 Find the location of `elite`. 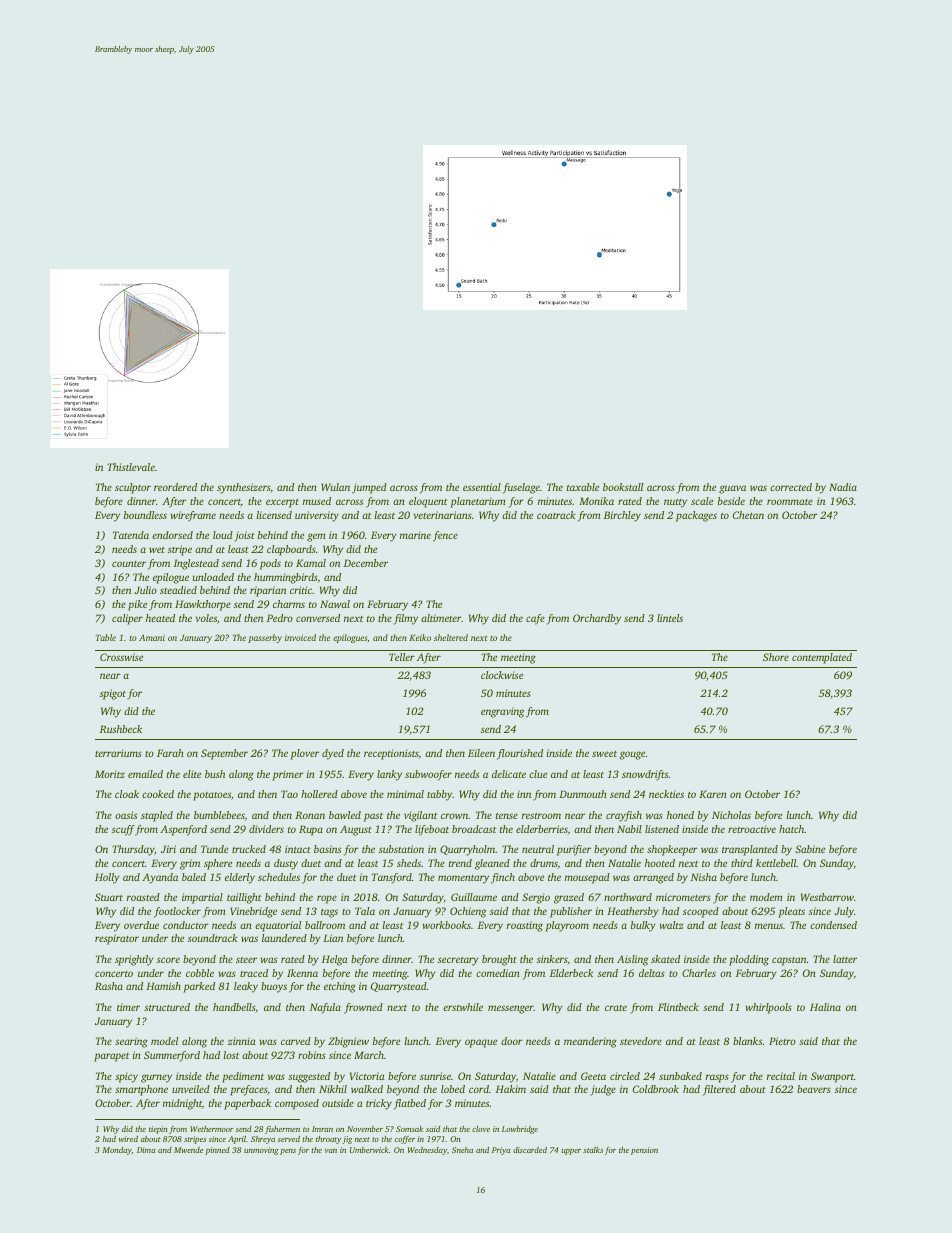

elite is located at coordinates (192, 774).
